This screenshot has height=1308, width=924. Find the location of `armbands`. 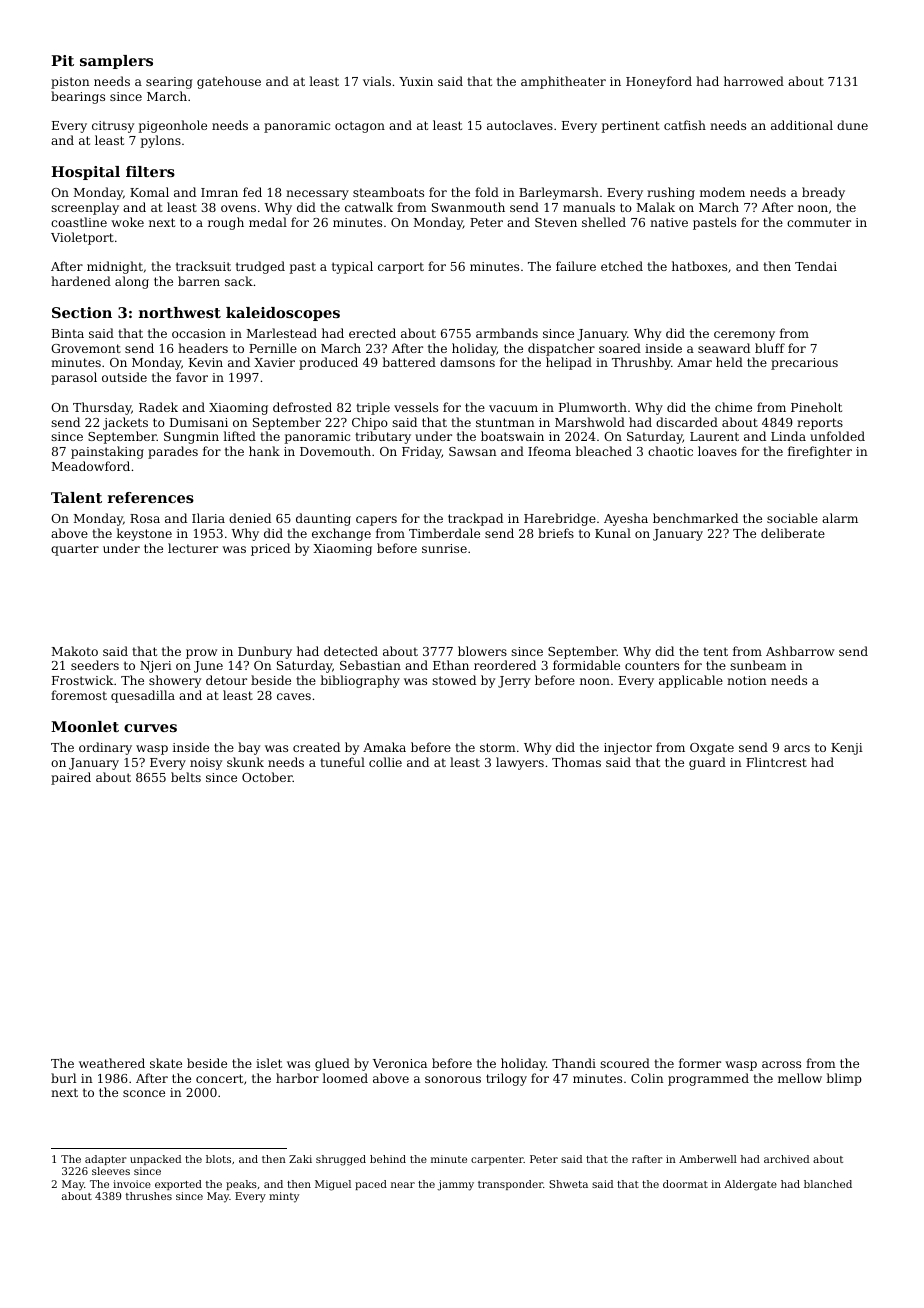

armbands is located at coordinates (507, 333).
